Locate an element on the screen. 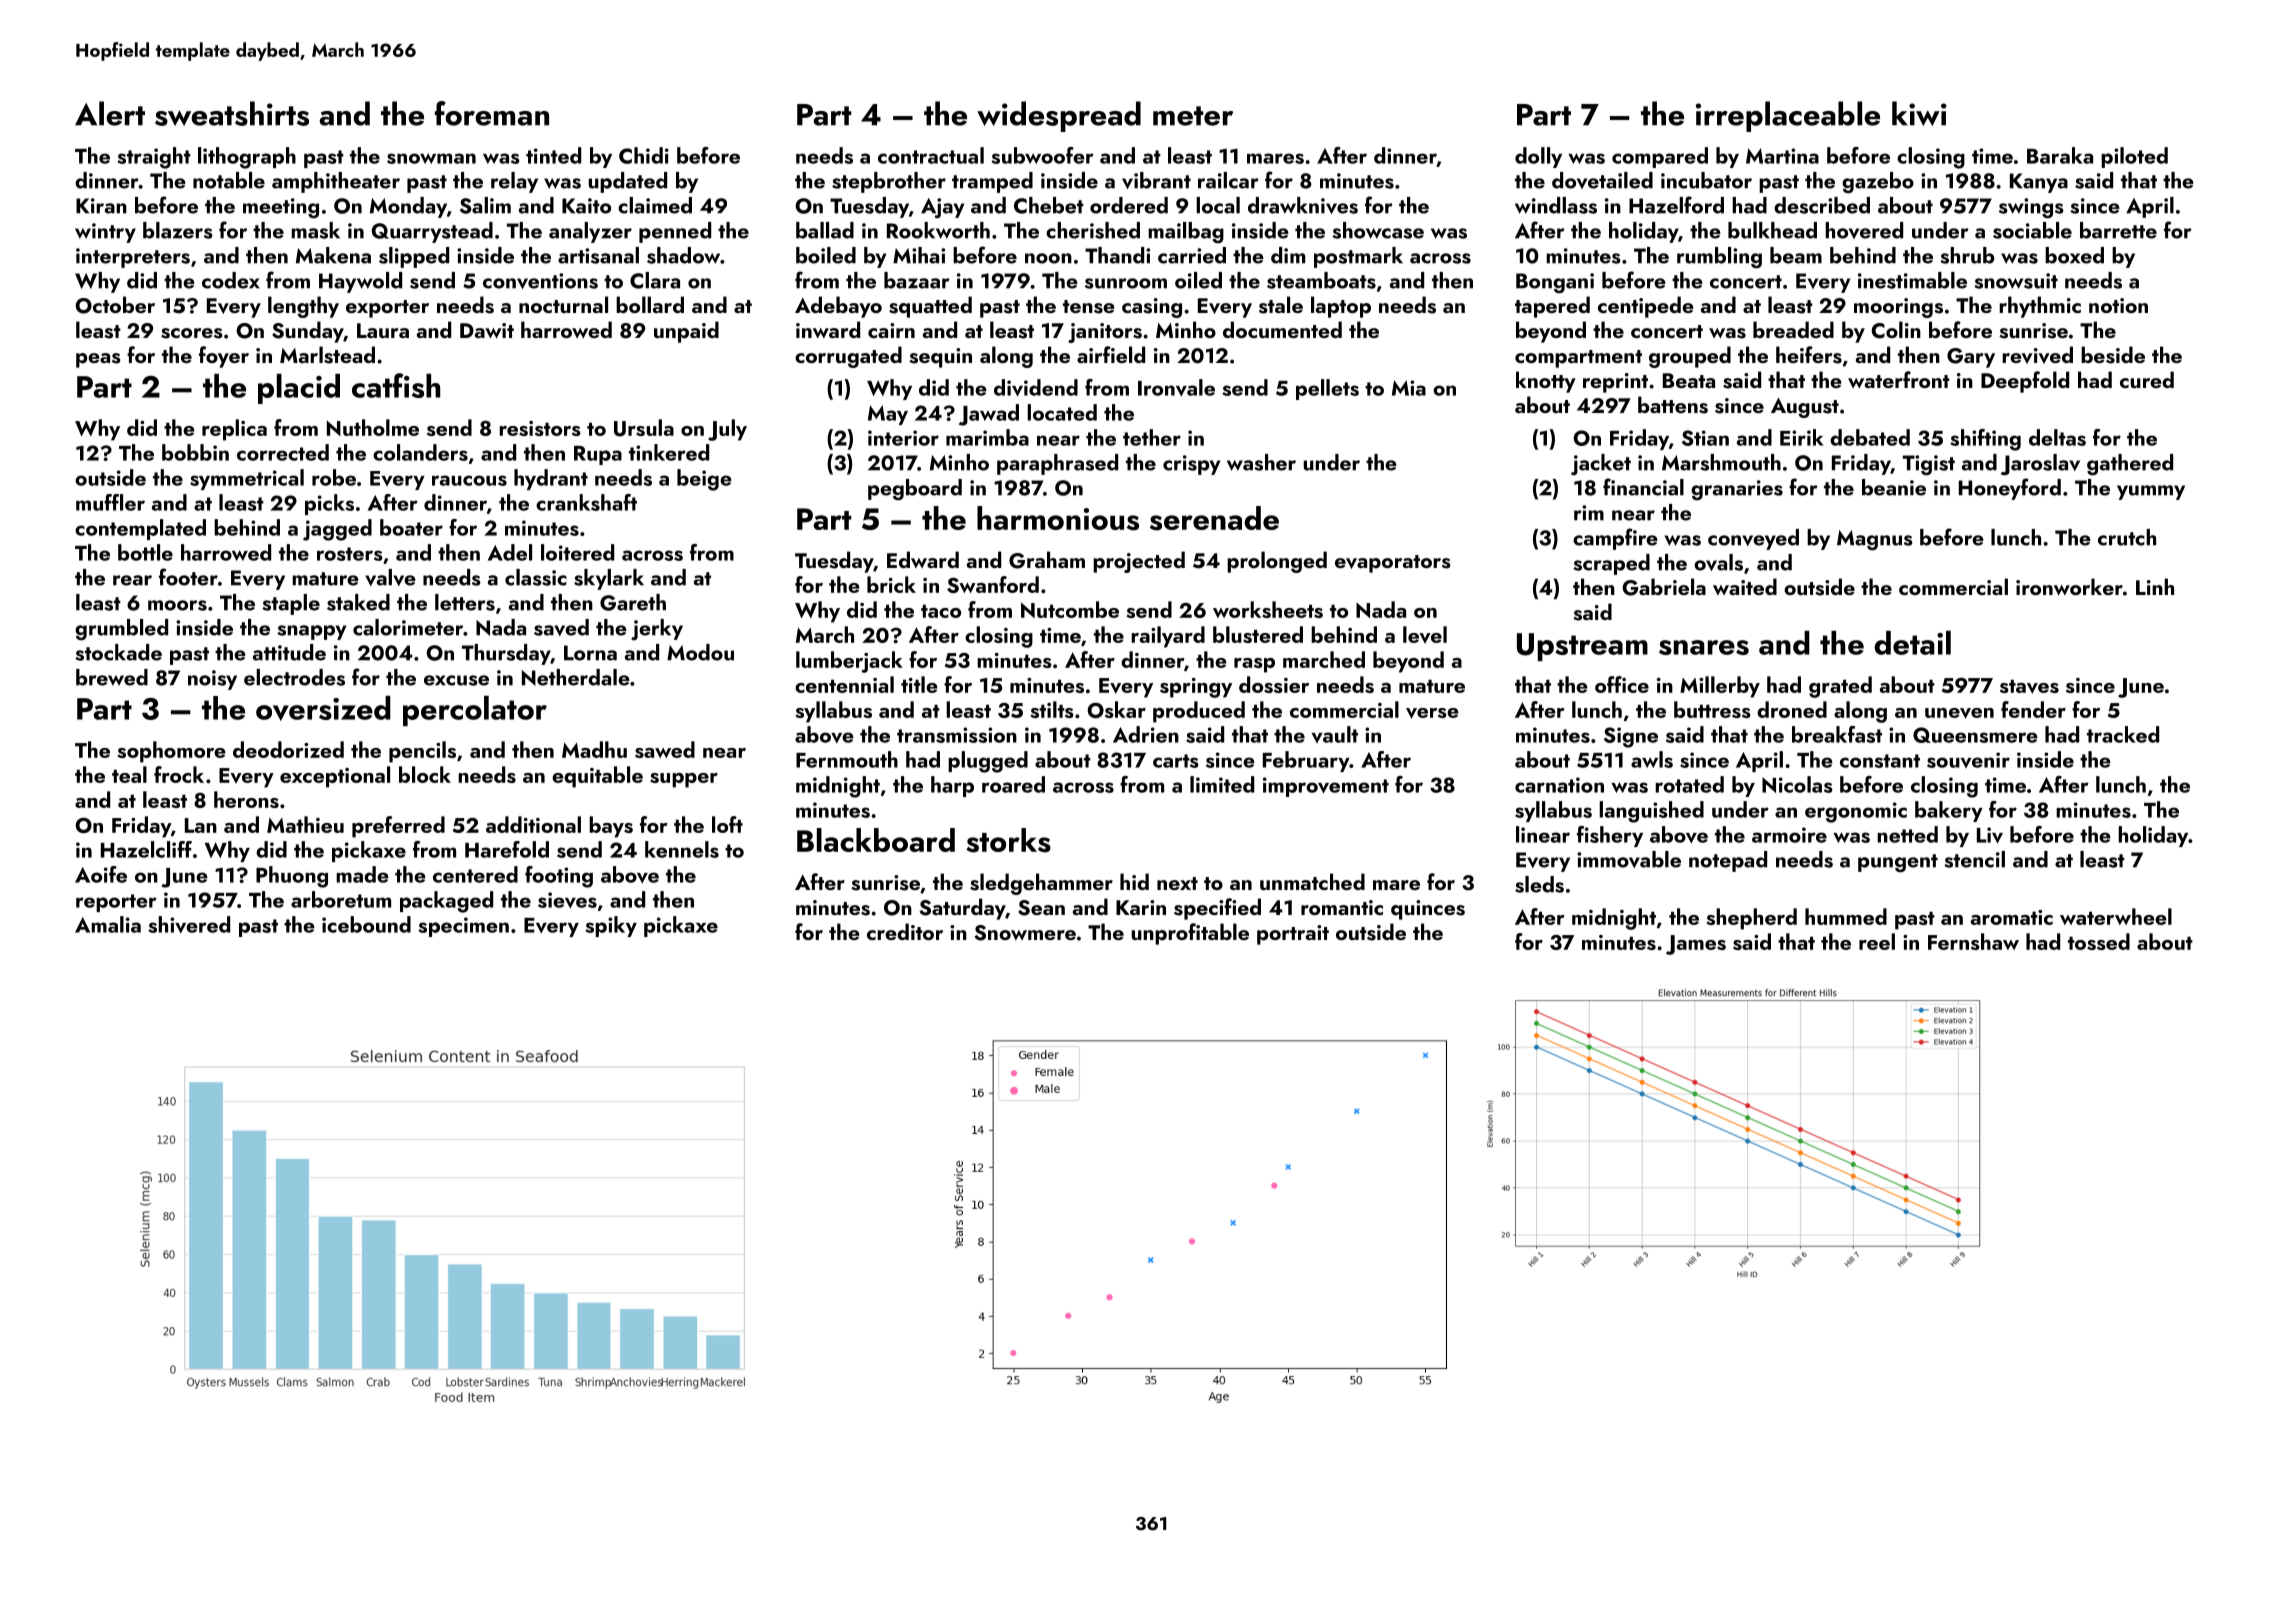 This screenshot has width=2270, height=1605. creditor is located at coordinates (905, 931).
